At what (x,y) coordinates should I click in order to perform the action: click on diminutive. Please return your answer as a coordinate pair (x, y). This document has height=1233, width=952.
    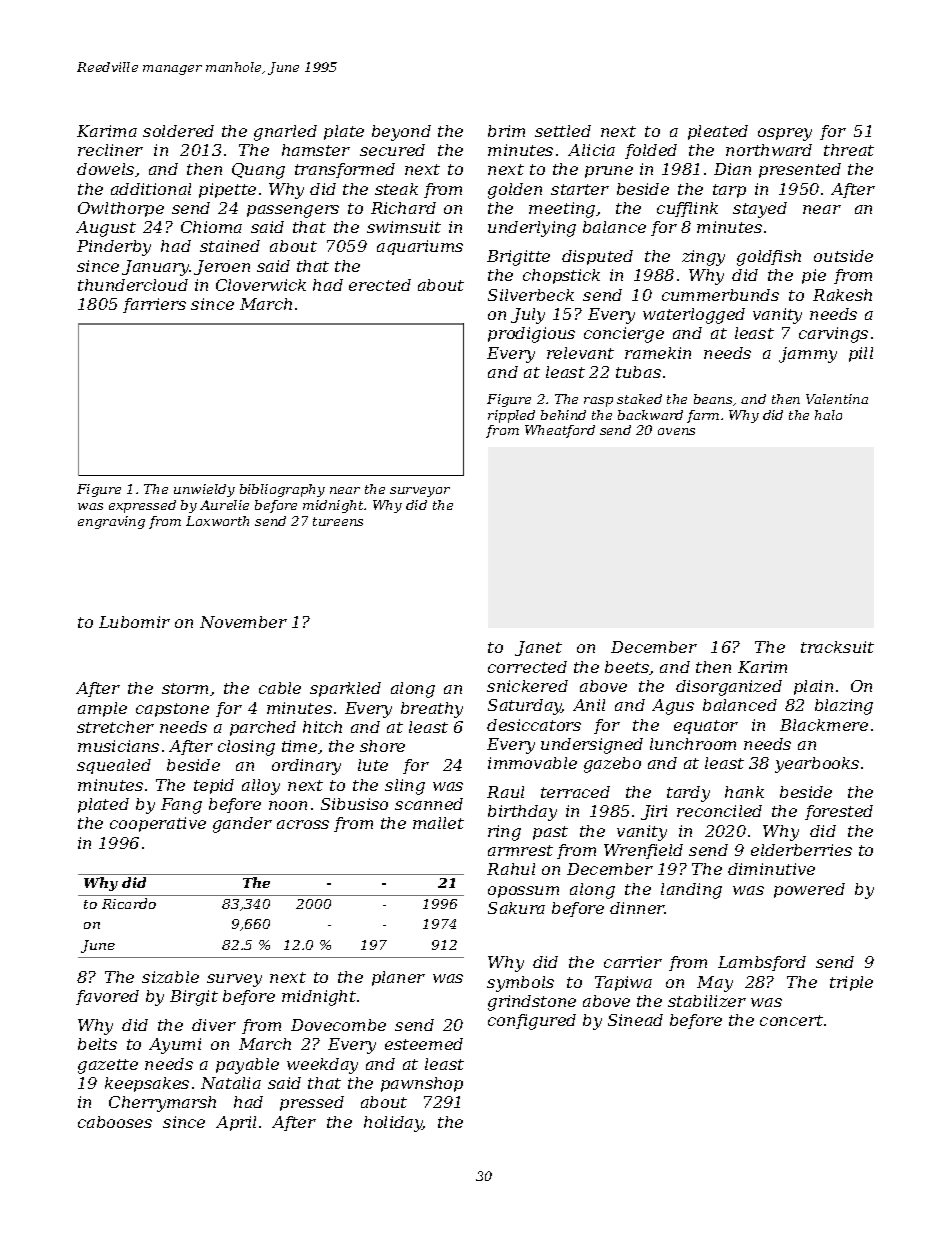
    Looking at the image, I should click on (771, 869).
